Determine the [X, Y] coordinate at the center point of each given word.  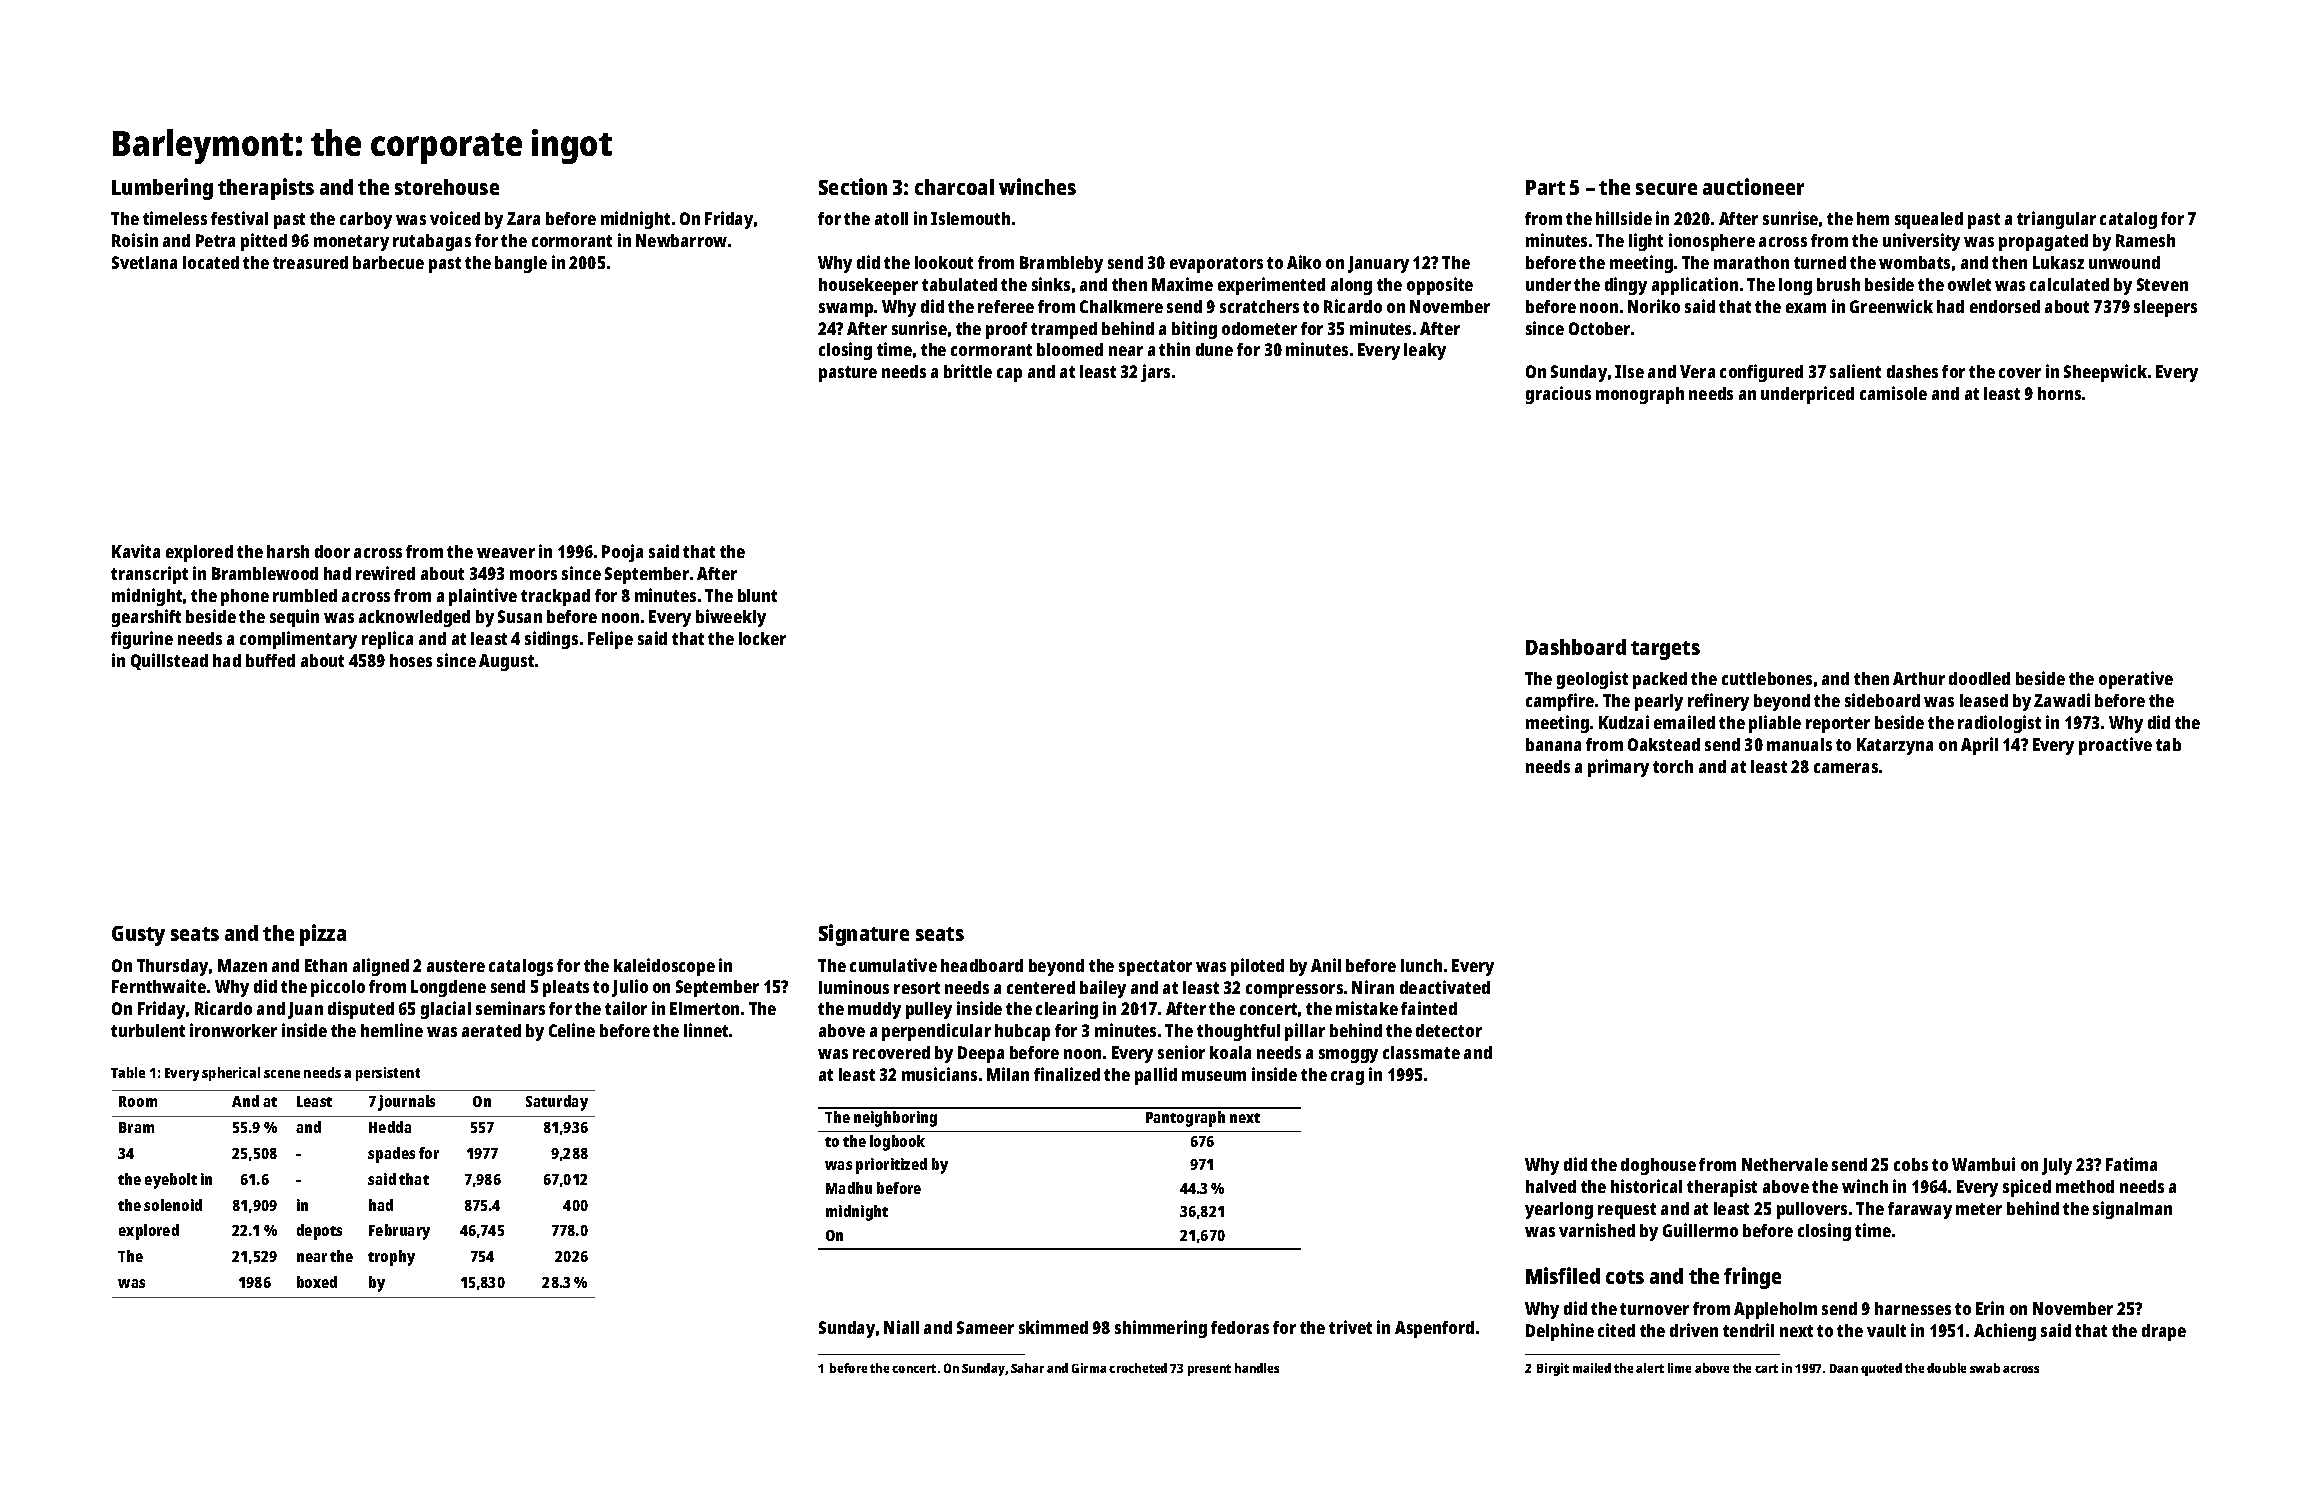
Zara [523, 218]
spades [391, 1155]
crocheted [1138, 1368]
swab [1985, 1368]
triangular [2056, 220]
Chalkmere [1121, 306]
